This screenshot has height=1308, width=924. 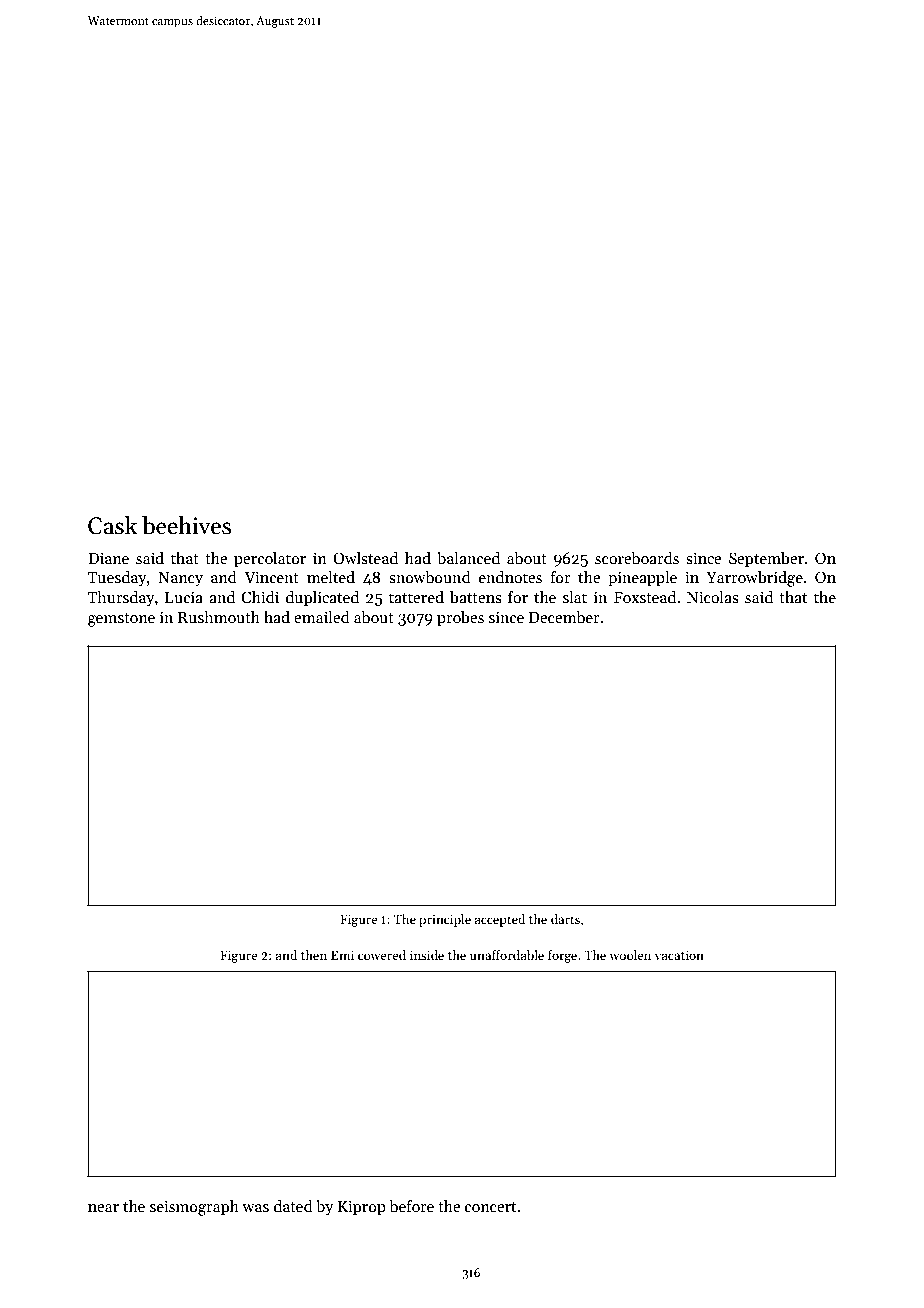 What do you see at coordinates (565, 919) in the screenshot?
I see `darts` at bounding box center [565, 919].
